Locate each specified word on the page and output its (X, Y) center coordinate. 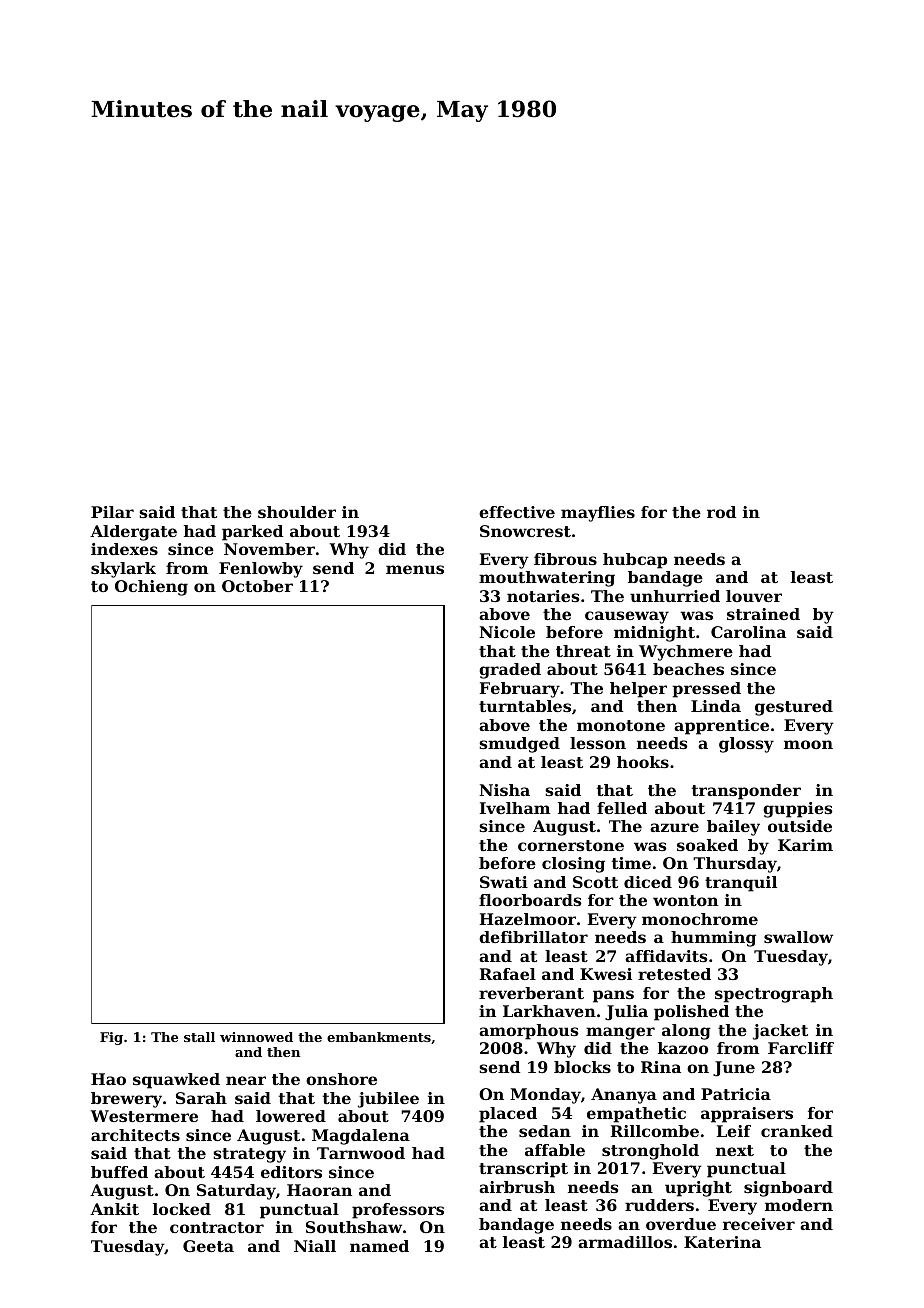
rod (721, 512)
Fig (111, 1038)
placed (508, 1115)
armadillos (625, 1242)
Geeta (208, 1246)
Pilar (112, 512)
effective (517, 512)
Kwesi (606, 974)
